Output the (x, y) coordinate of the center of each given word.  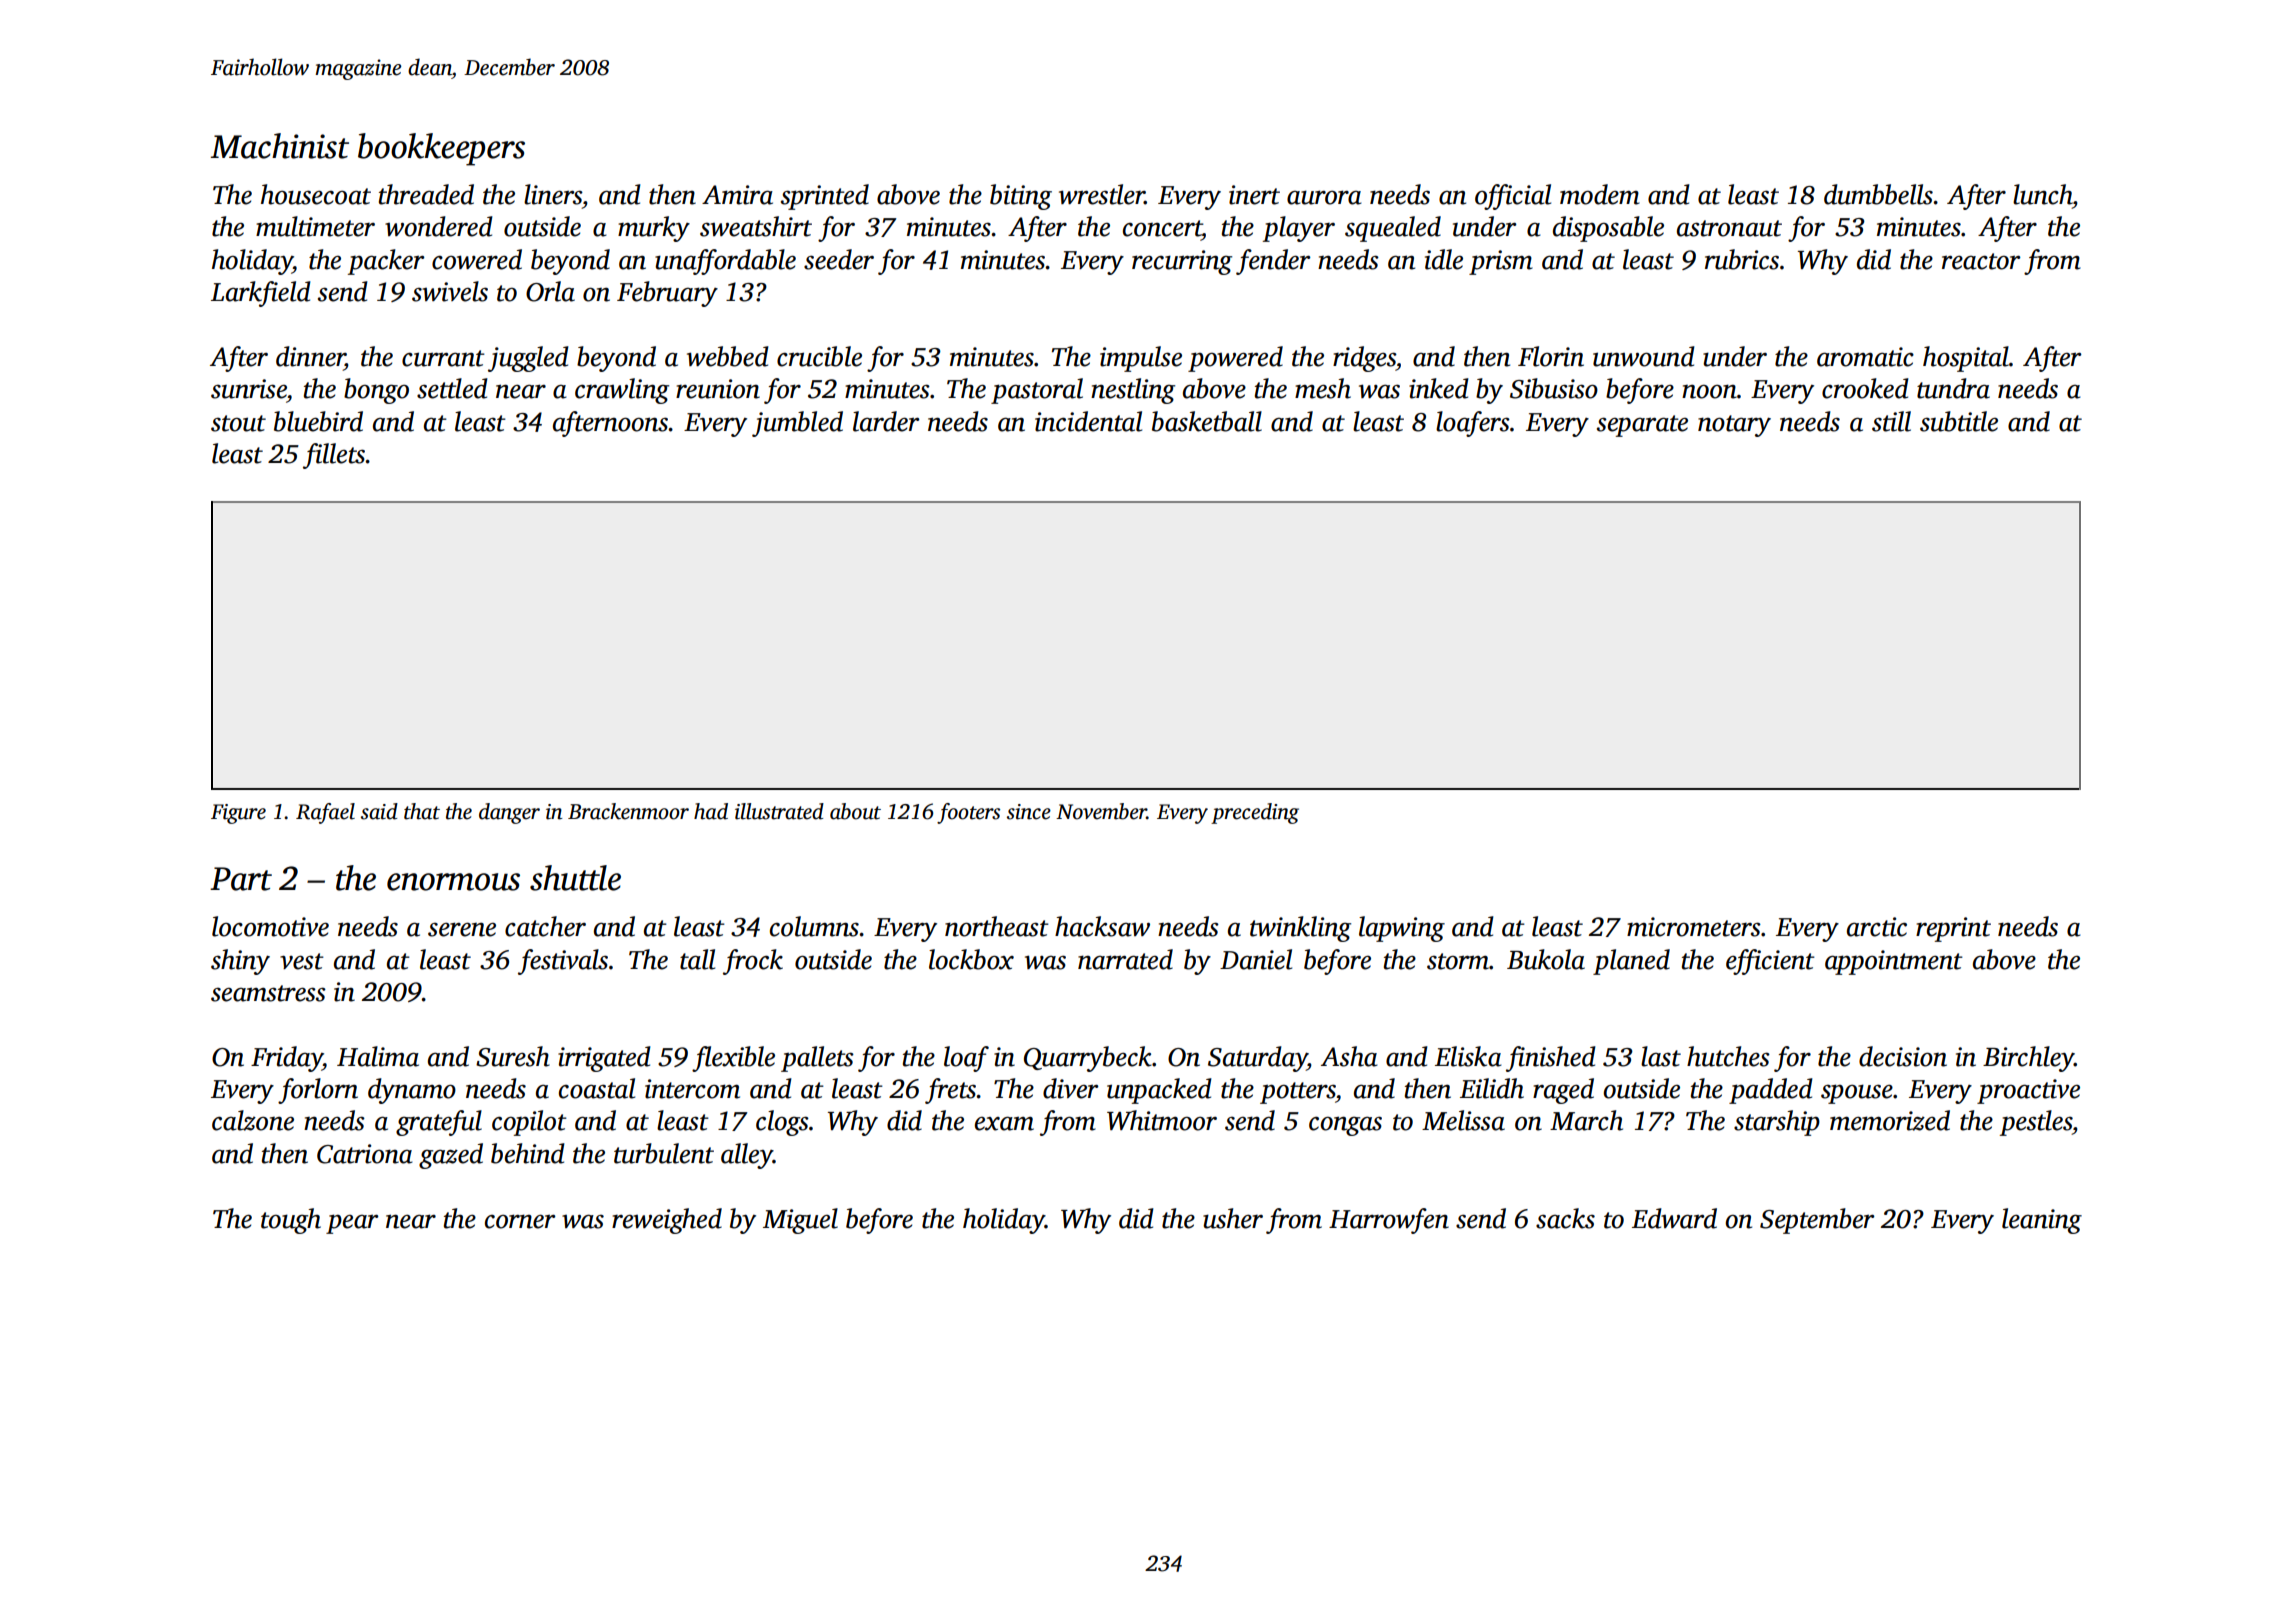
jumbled (797, 424)
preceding (1255, 813)
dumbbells (1878, 194)
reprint (1953, 929)
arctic (1877, 927)
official (1513, 197)
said (379, 811)
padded (1770, 1091)
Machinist (280, 146)
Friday (287, 1059)
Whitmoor (1162, 1120)
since (1029, 812)
